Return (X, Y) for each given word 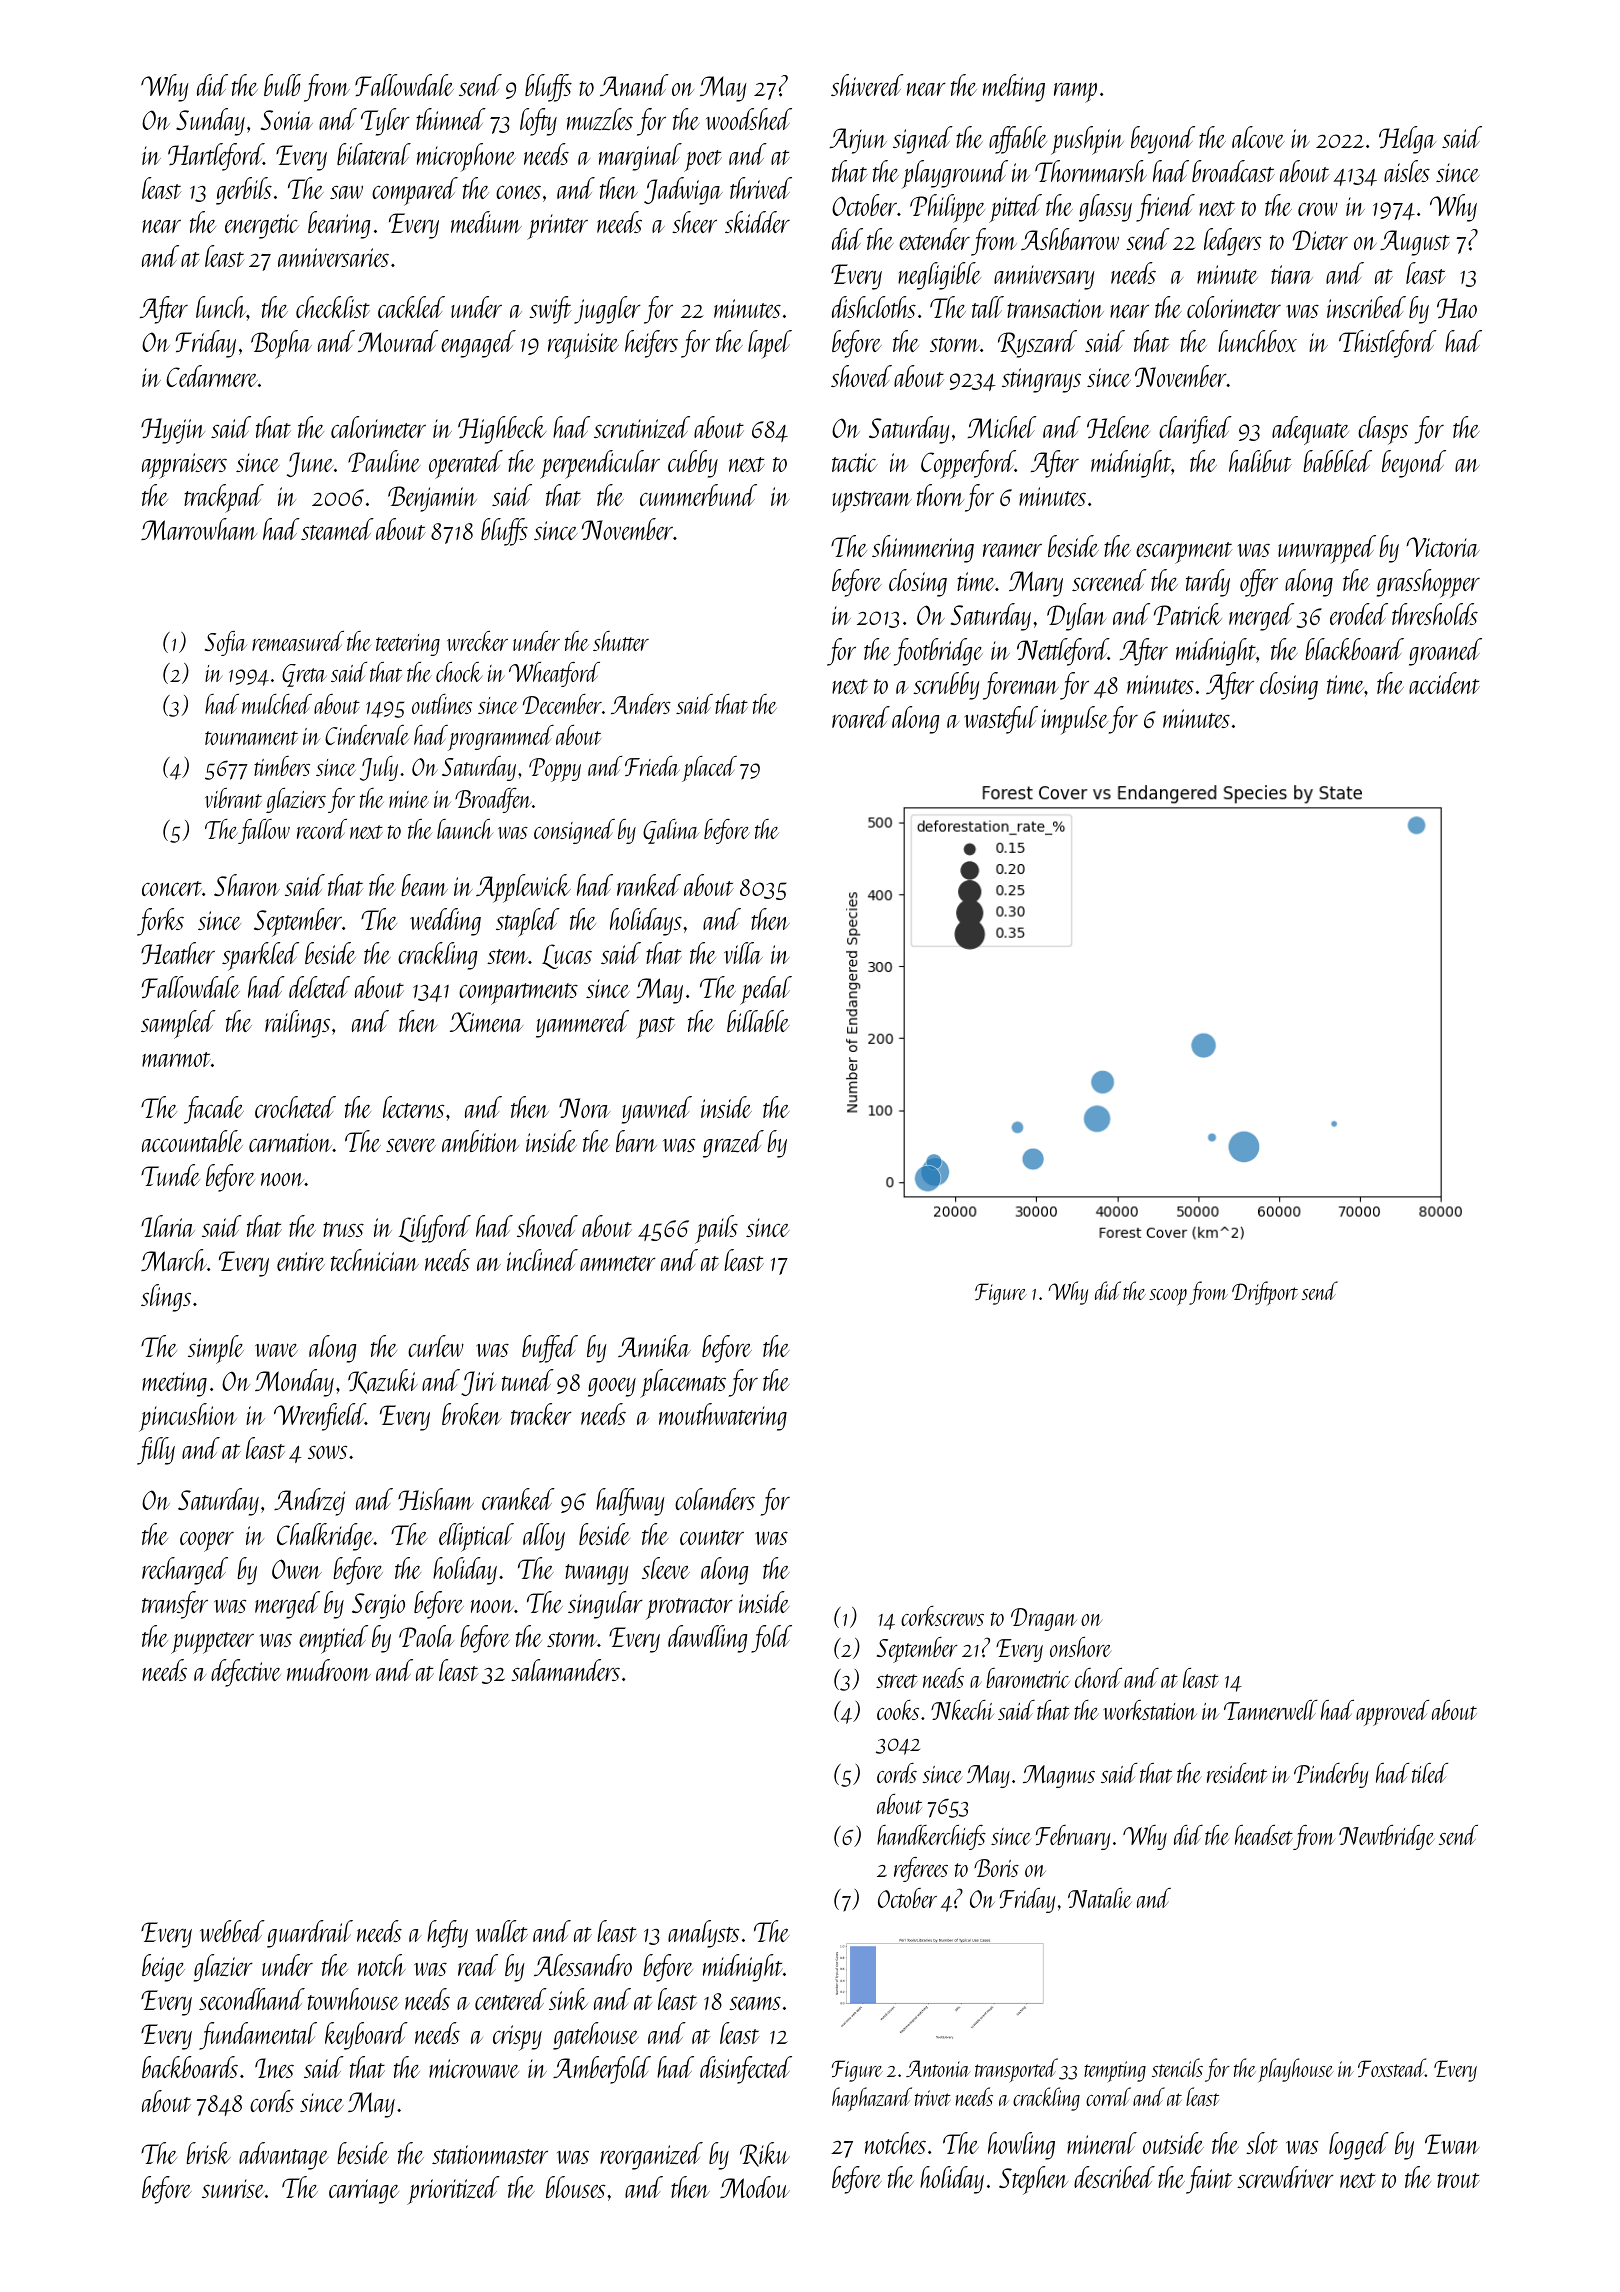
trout (1458, 2180)
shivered (867, 85)
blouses (575, 2187)
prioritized (453, 2190)
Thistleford (1388, 344)
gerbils (244, 191)
